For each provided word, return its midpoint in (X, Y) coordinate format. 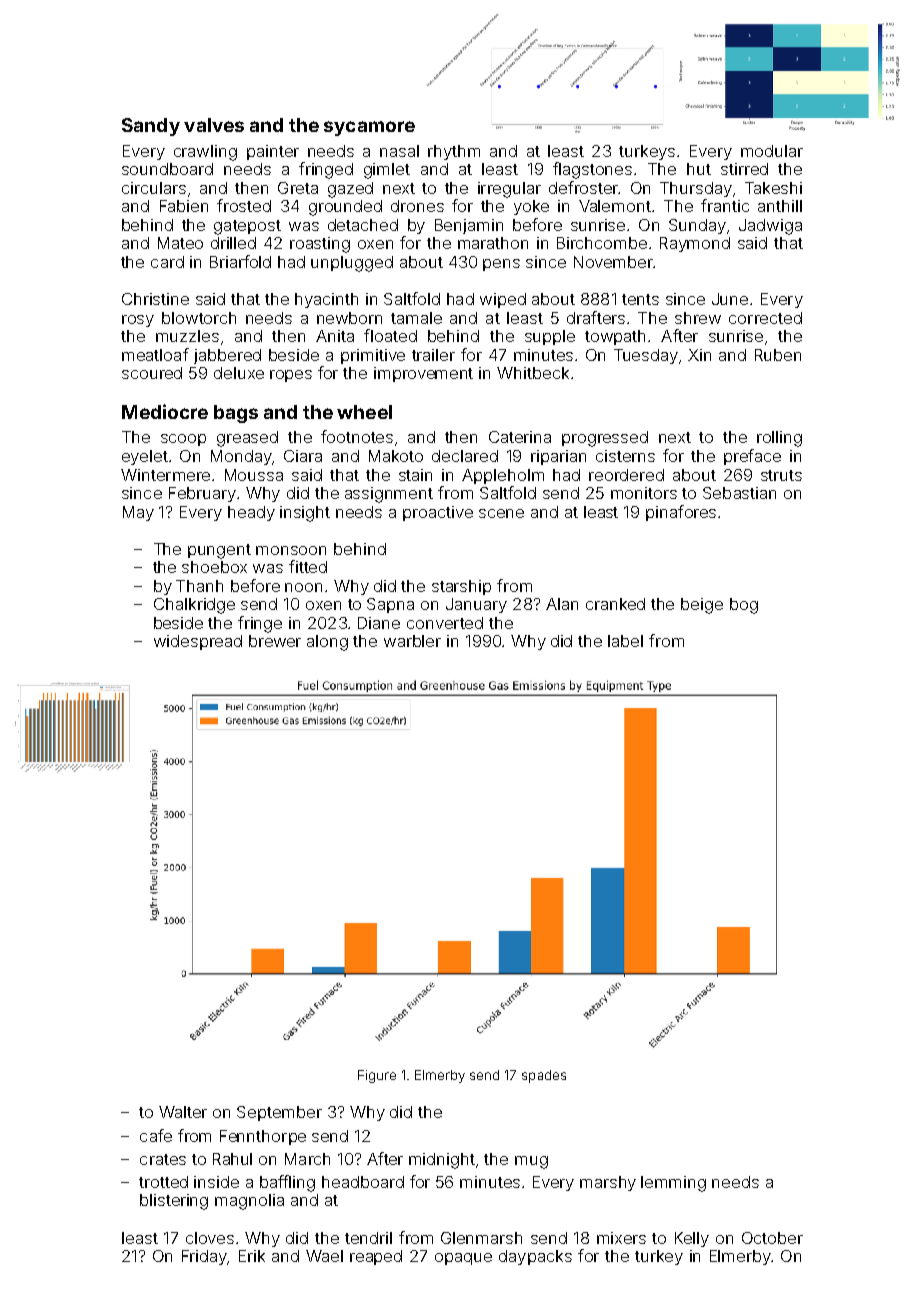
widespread (198, 642)
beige (702, 606)
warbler (412, 641)
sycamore (369, 128)
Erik (252, 1256)
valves (214, 125)
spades (544, 1076)
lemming (673, 1184)
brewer (275, 641)
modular (772, 151)
